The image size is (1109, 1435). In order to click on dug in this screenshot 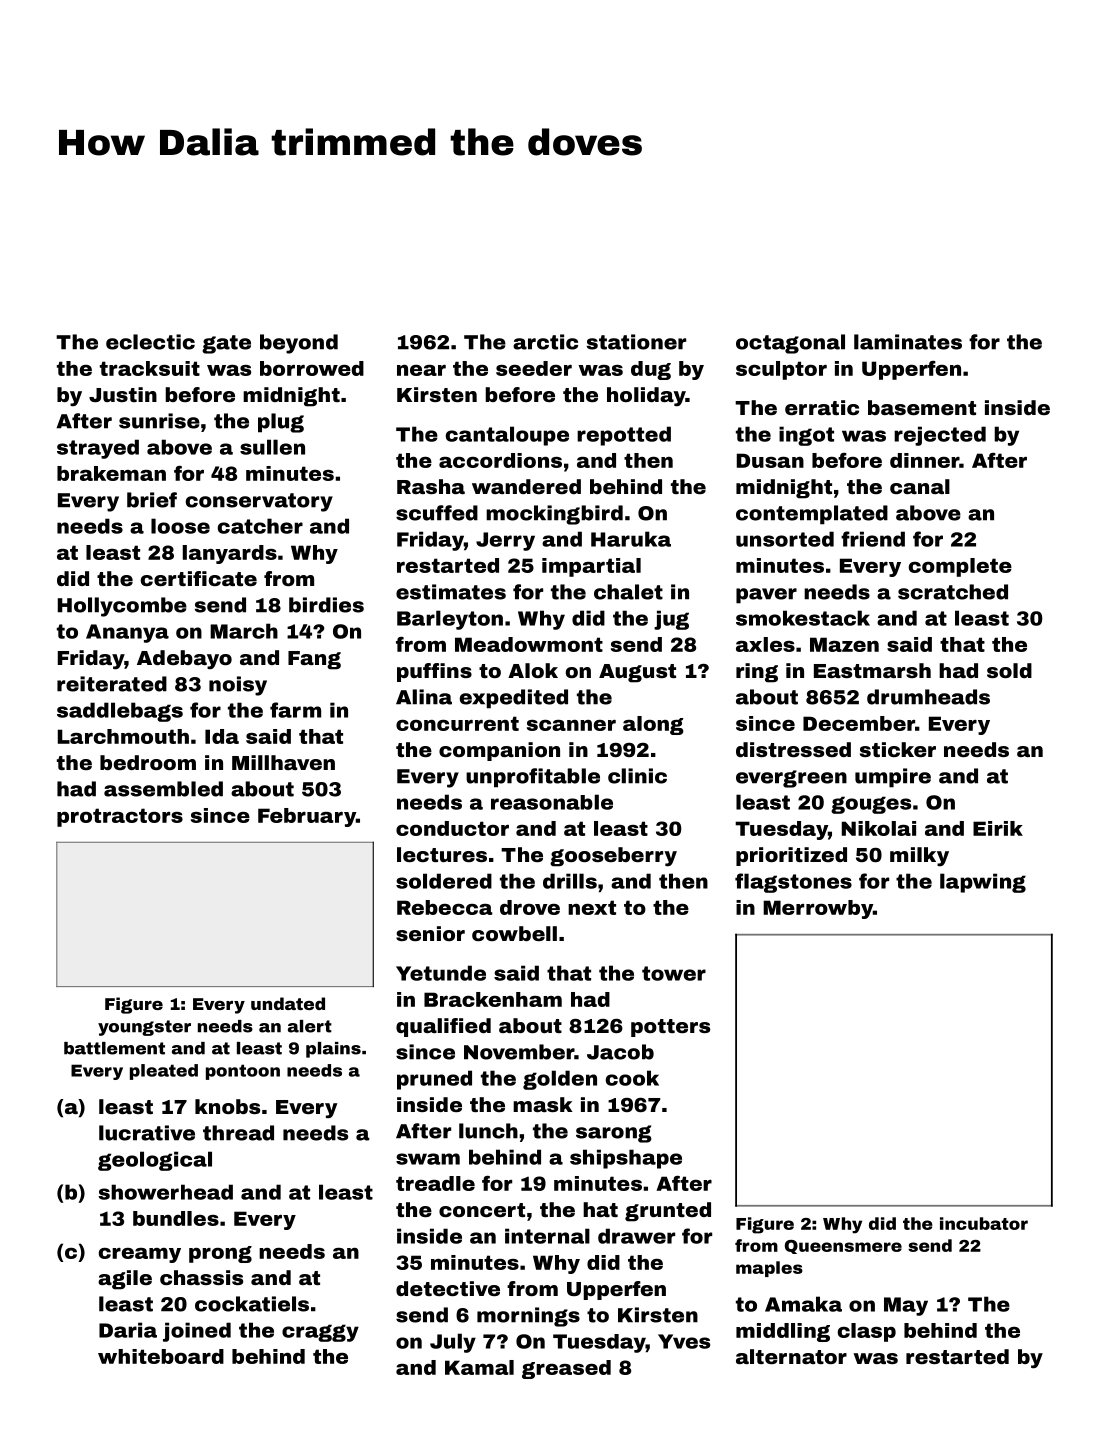, I will do `click(651, 370)`.
